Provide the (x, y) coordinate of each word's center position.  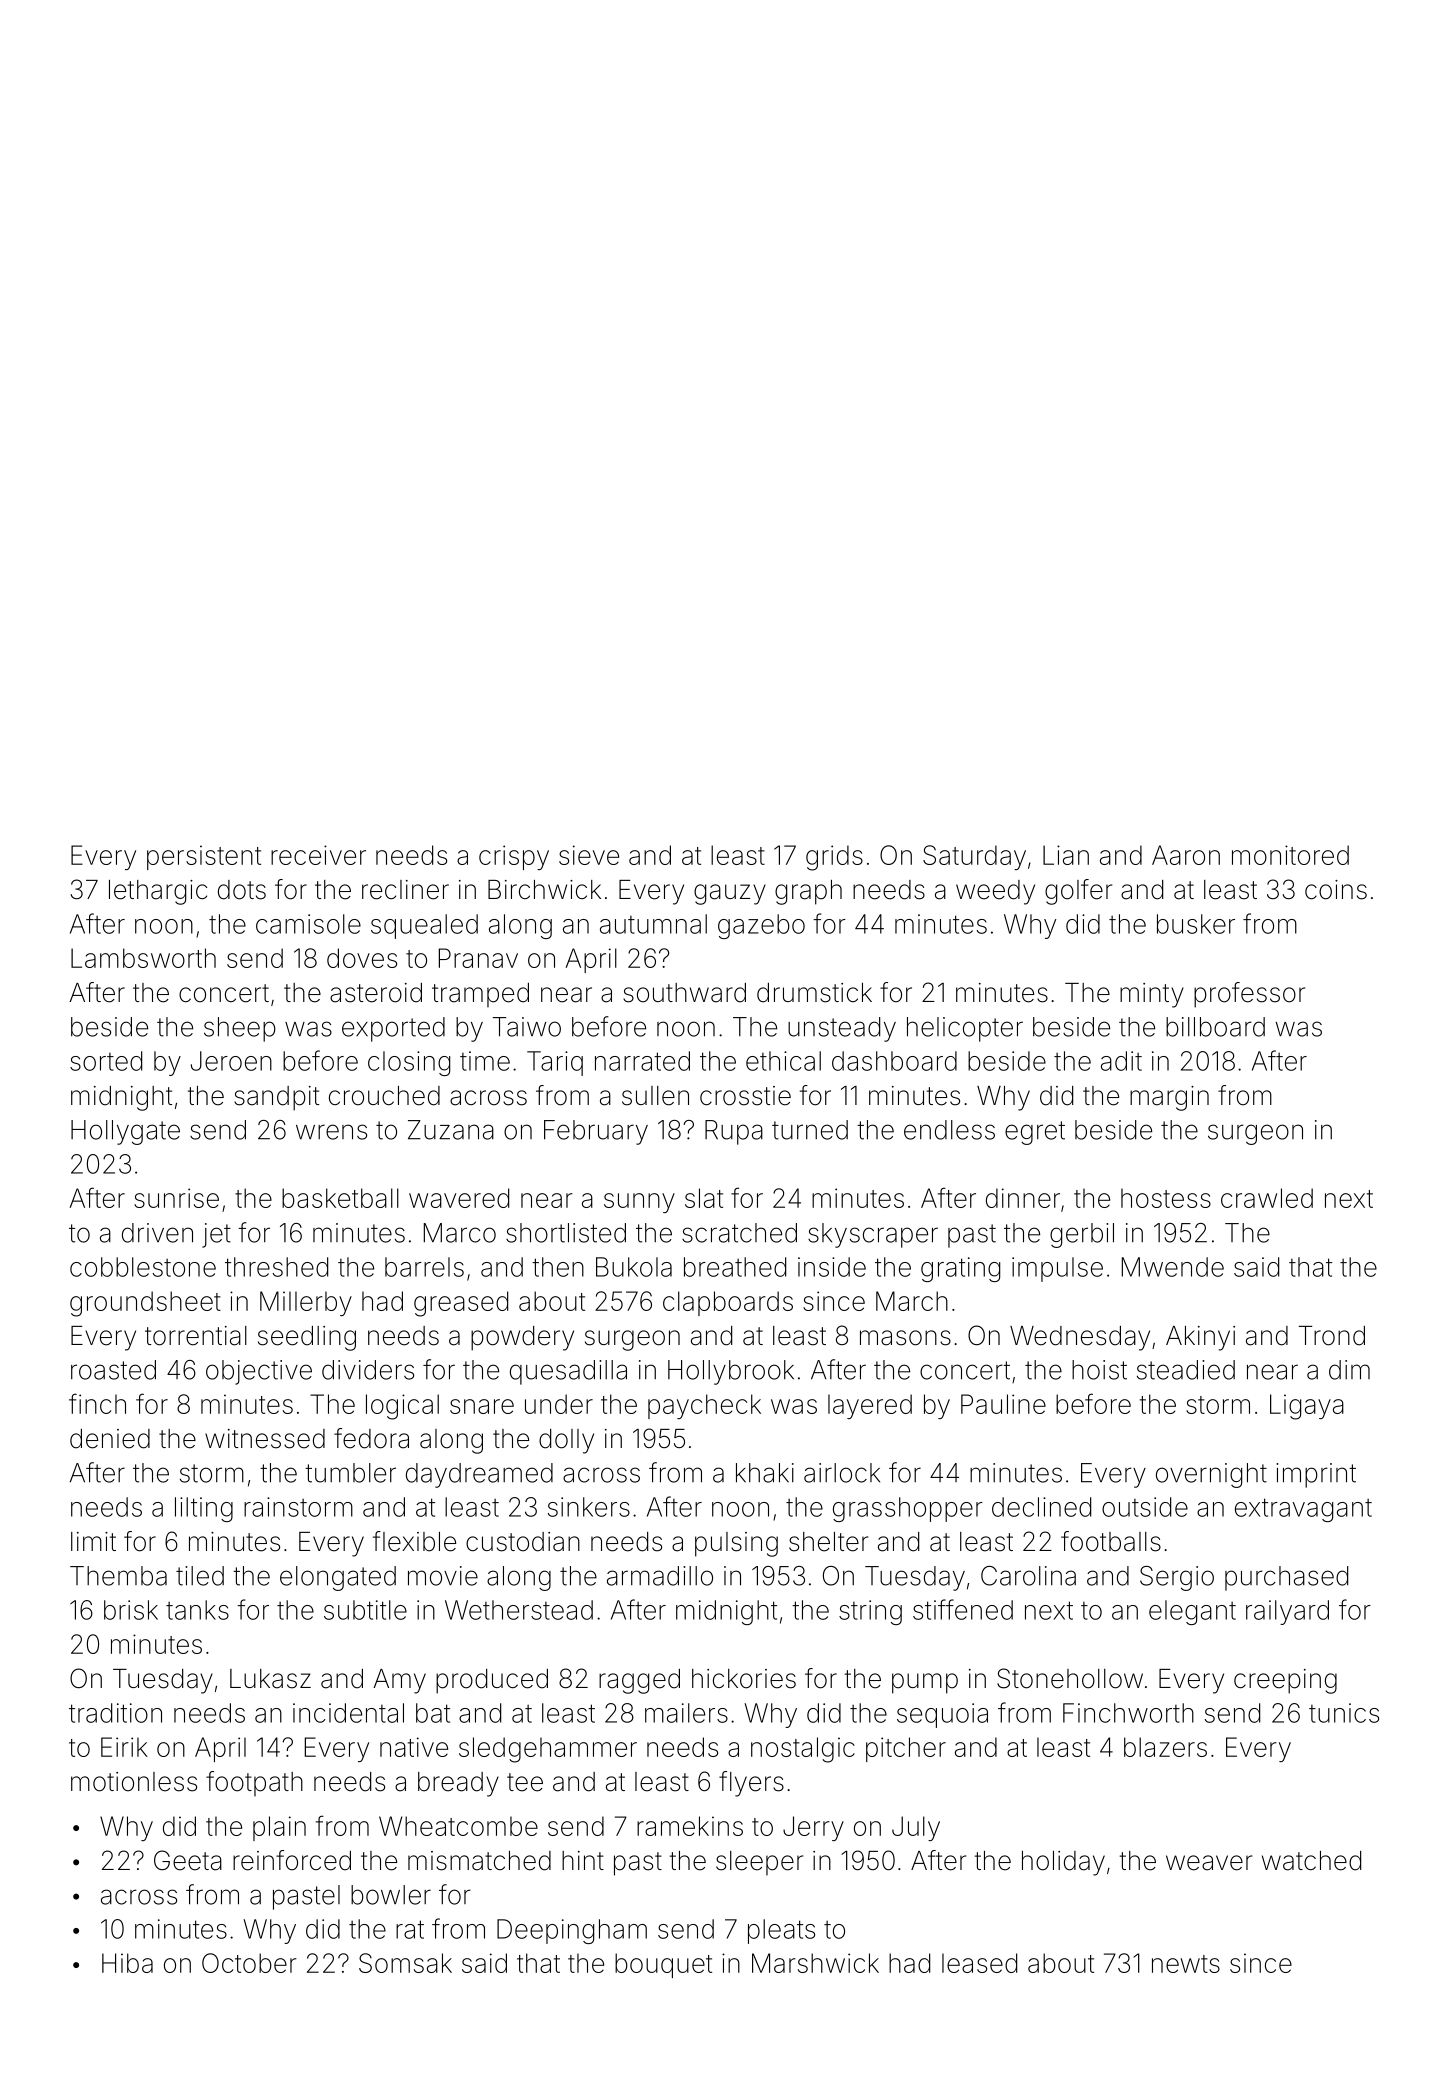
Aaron (1186, 855)
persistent (204, 857)
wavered (459, 1198)
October (249, 1963)
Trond (1332, 1336)
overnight (1211, 1475)
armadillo (660, 1576)
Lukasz (270, 1679)
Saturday (974, 857)
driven (157, 1233)
